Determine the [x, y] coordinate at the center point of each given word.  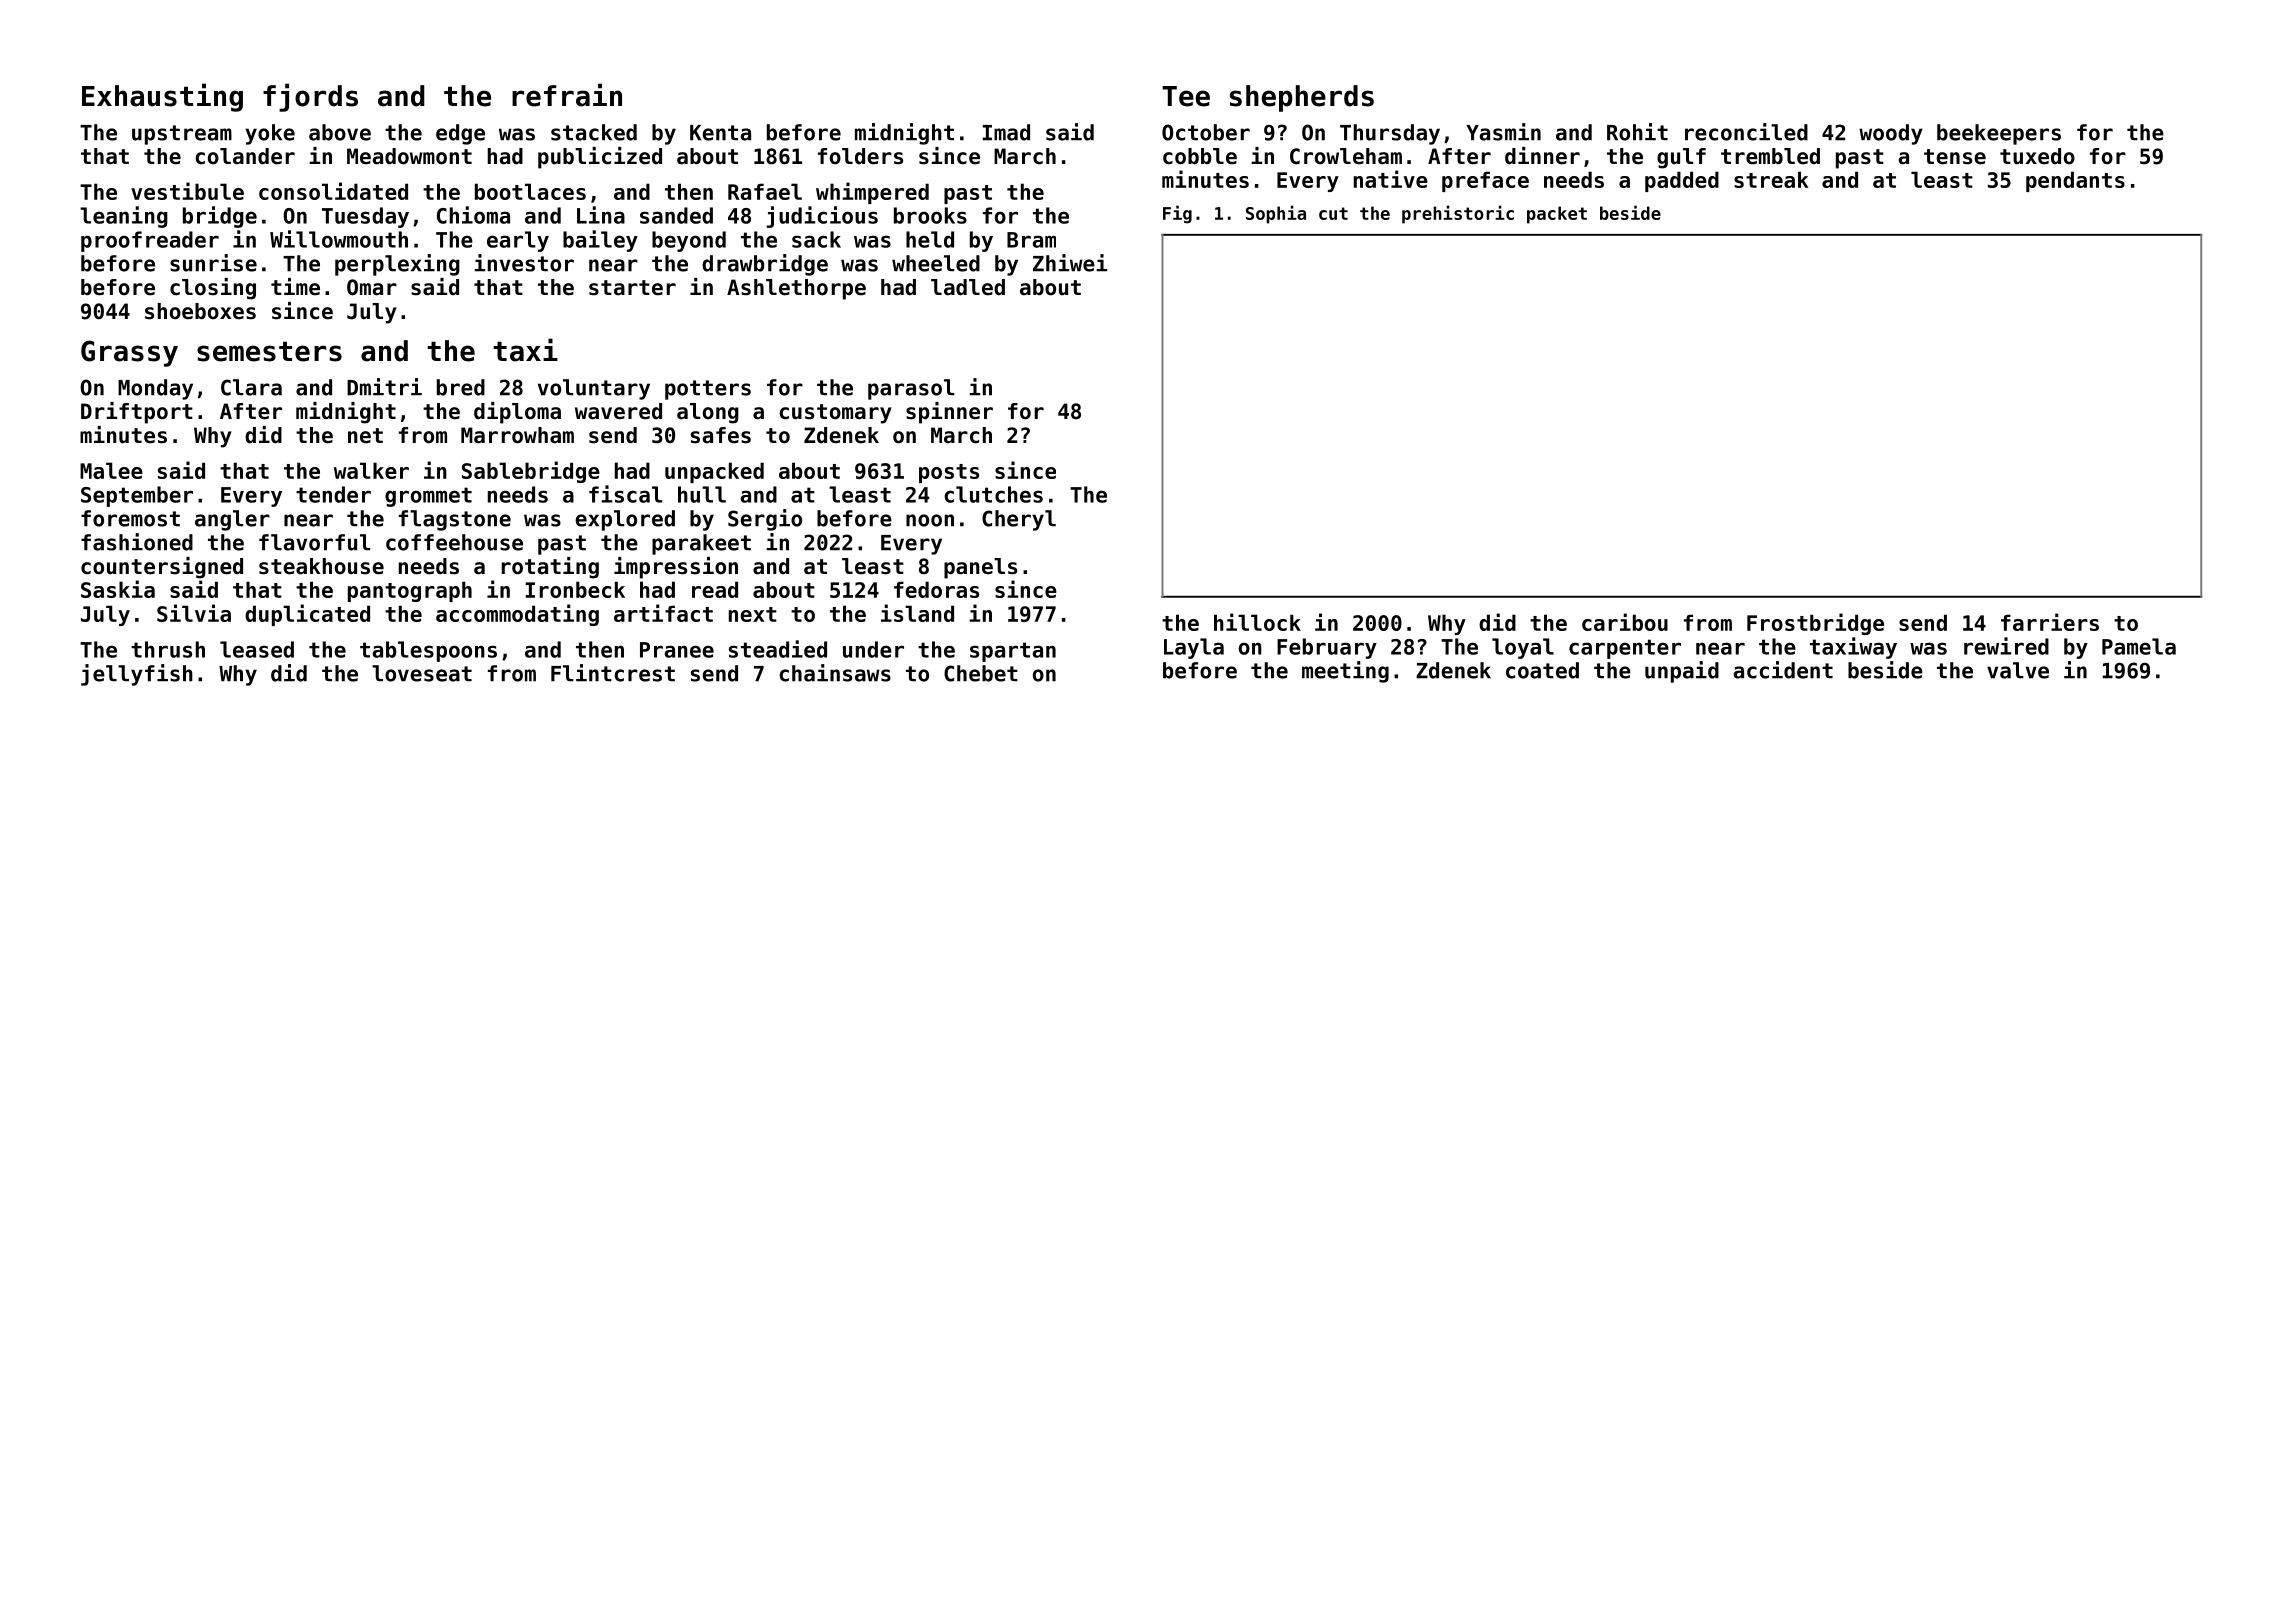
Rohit [1637, 132]
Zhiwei [1070, 263]
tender [333, 494]
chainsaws [835, 673]
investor [524, 263]
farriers [2050, 622]
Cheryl [1019, 520]
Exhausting [162, 97]
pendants [2075, 181]
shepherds [1302, 98]
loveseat [422, 673]
